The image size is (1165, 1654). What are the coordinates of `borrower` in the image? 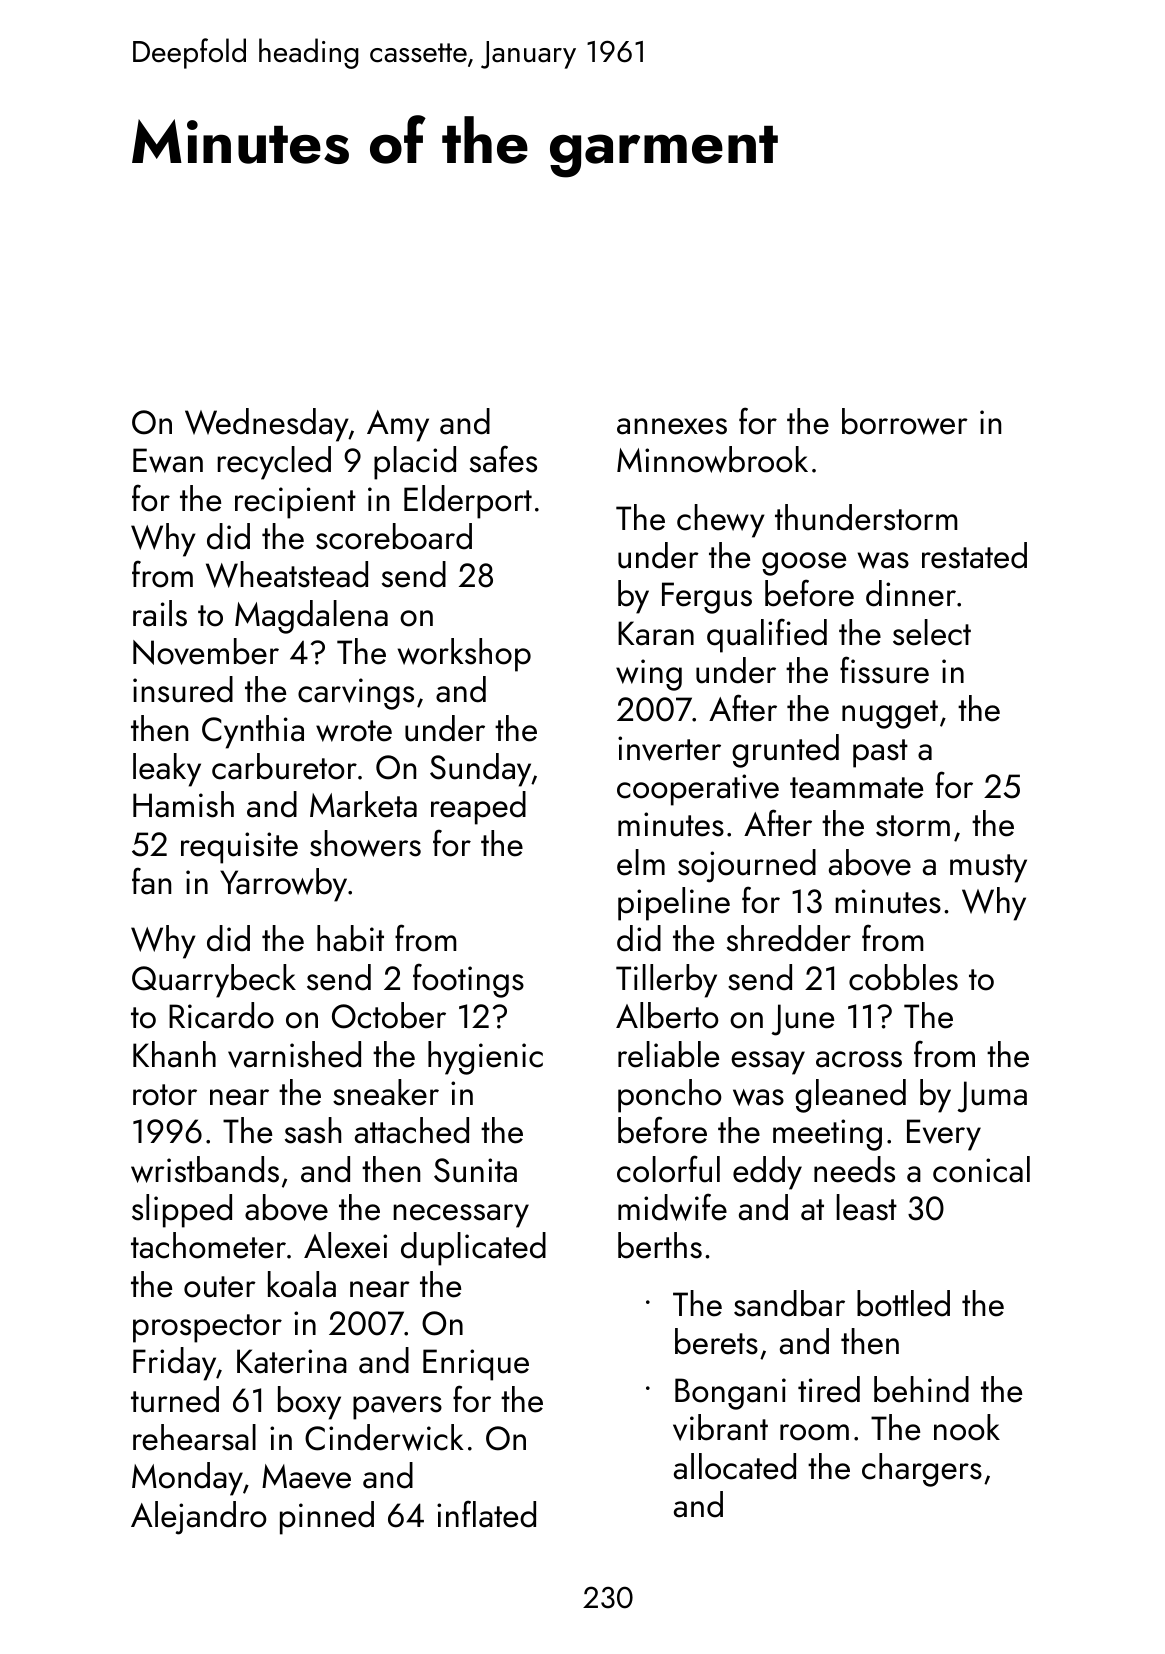 It's located at (905, 421).
